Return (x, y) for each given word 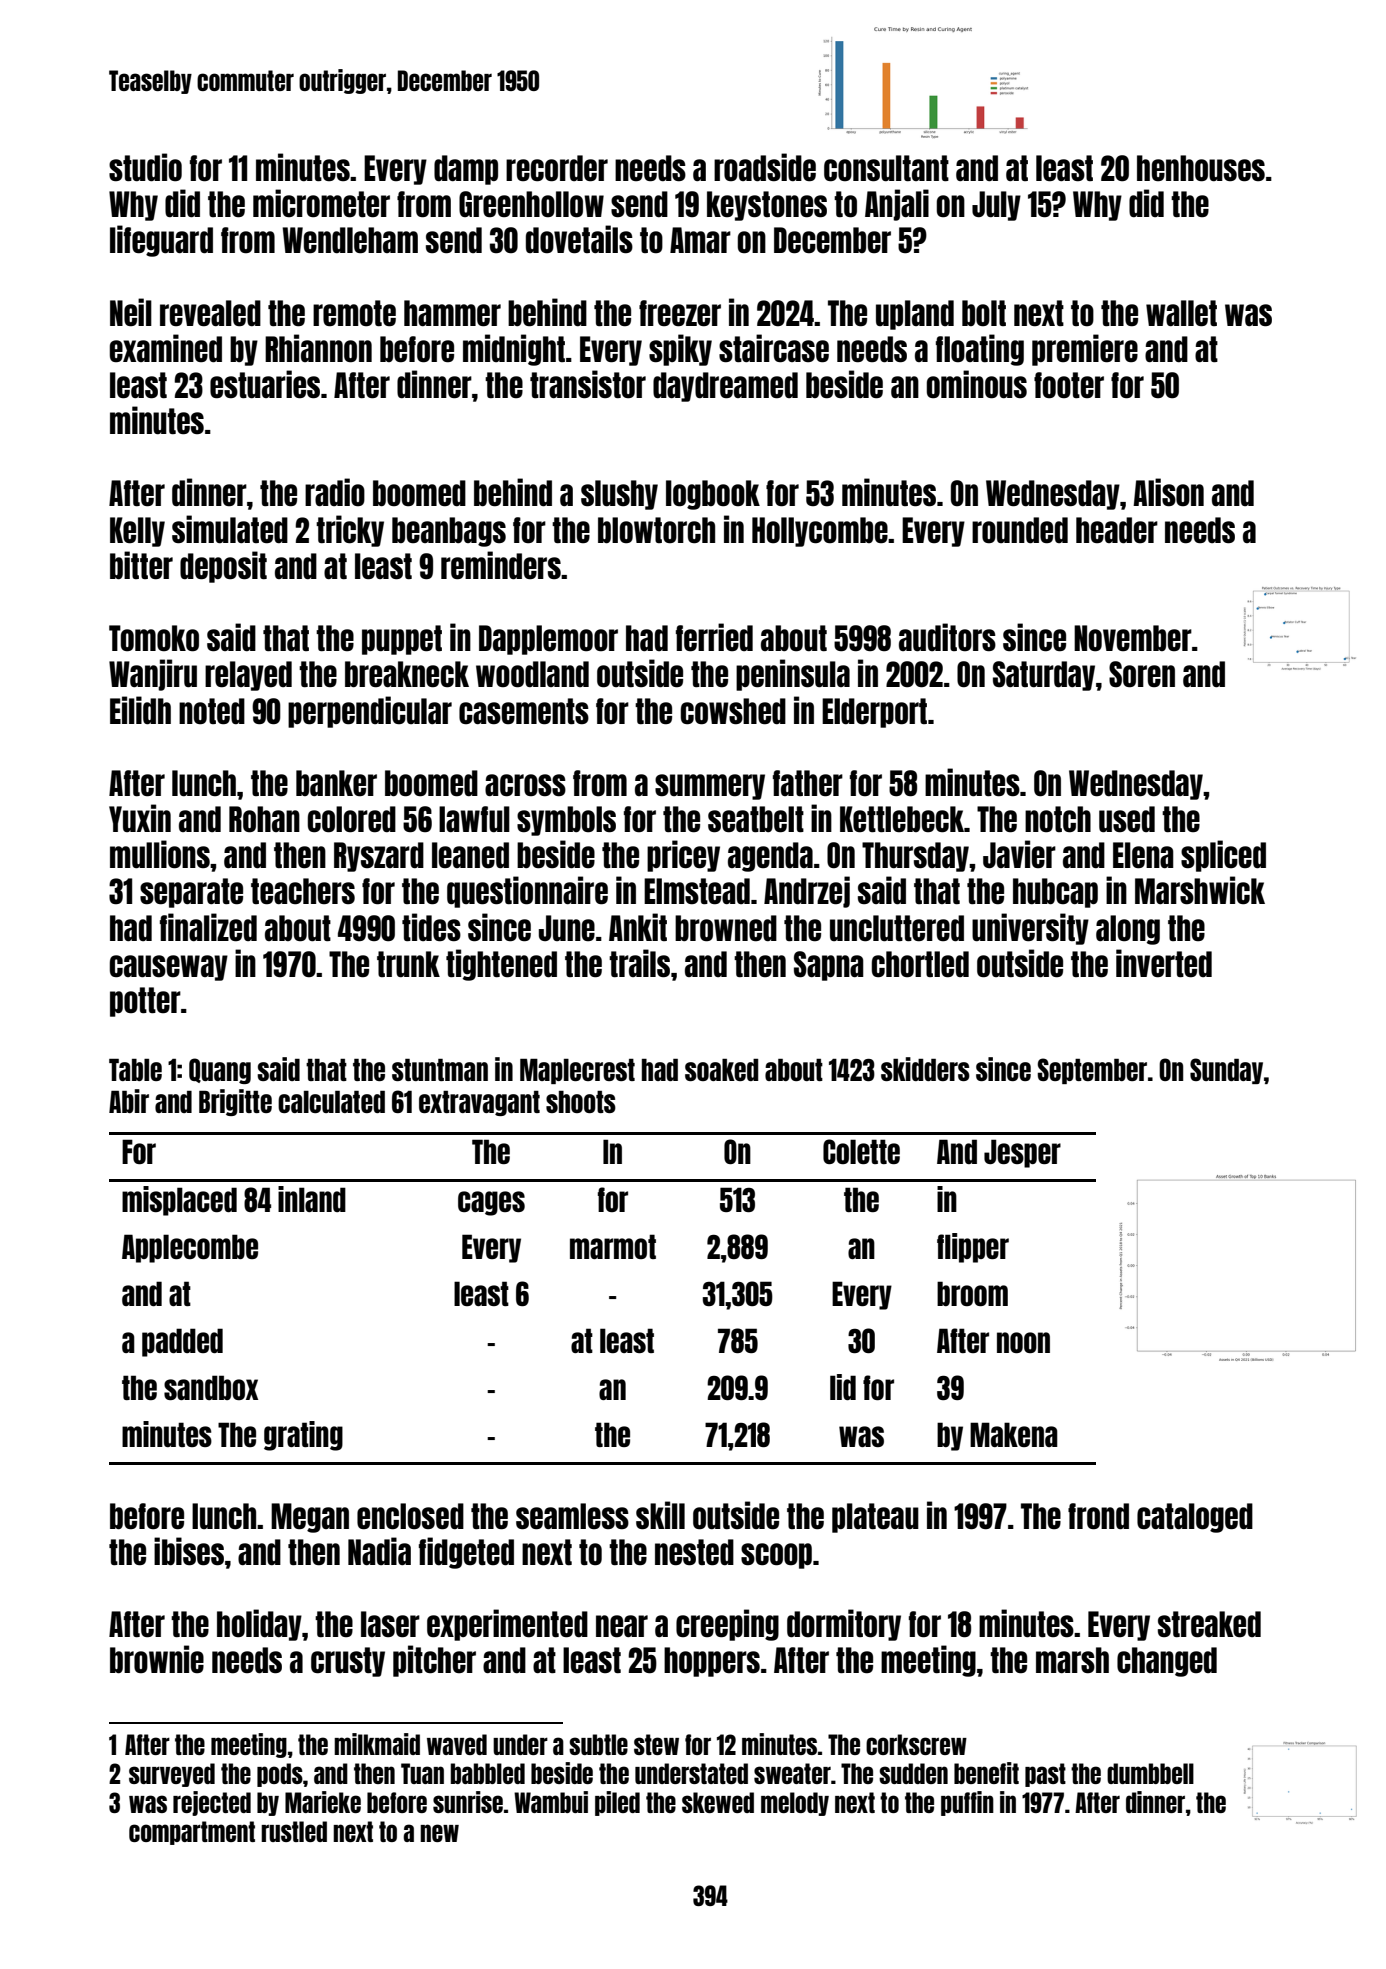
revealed (210, 313)
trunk (408, 964)
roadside (765, 167)
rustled (294, 1831)
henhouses (1201, 168)
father (808, 783)
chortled (920, 964)
